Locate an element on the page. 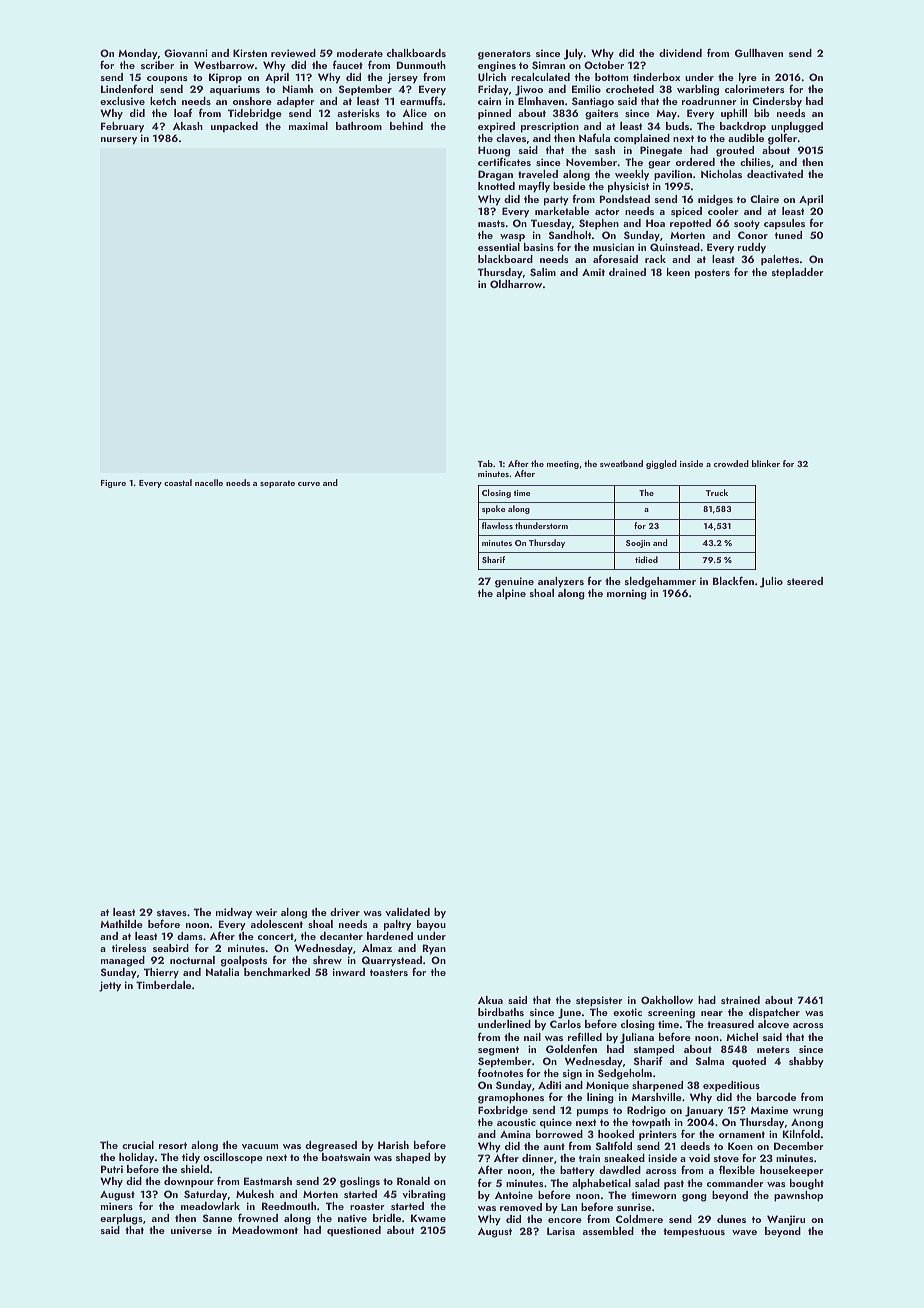 This image has height=1308, width=924. staves is located at coordinates (172, 912).
